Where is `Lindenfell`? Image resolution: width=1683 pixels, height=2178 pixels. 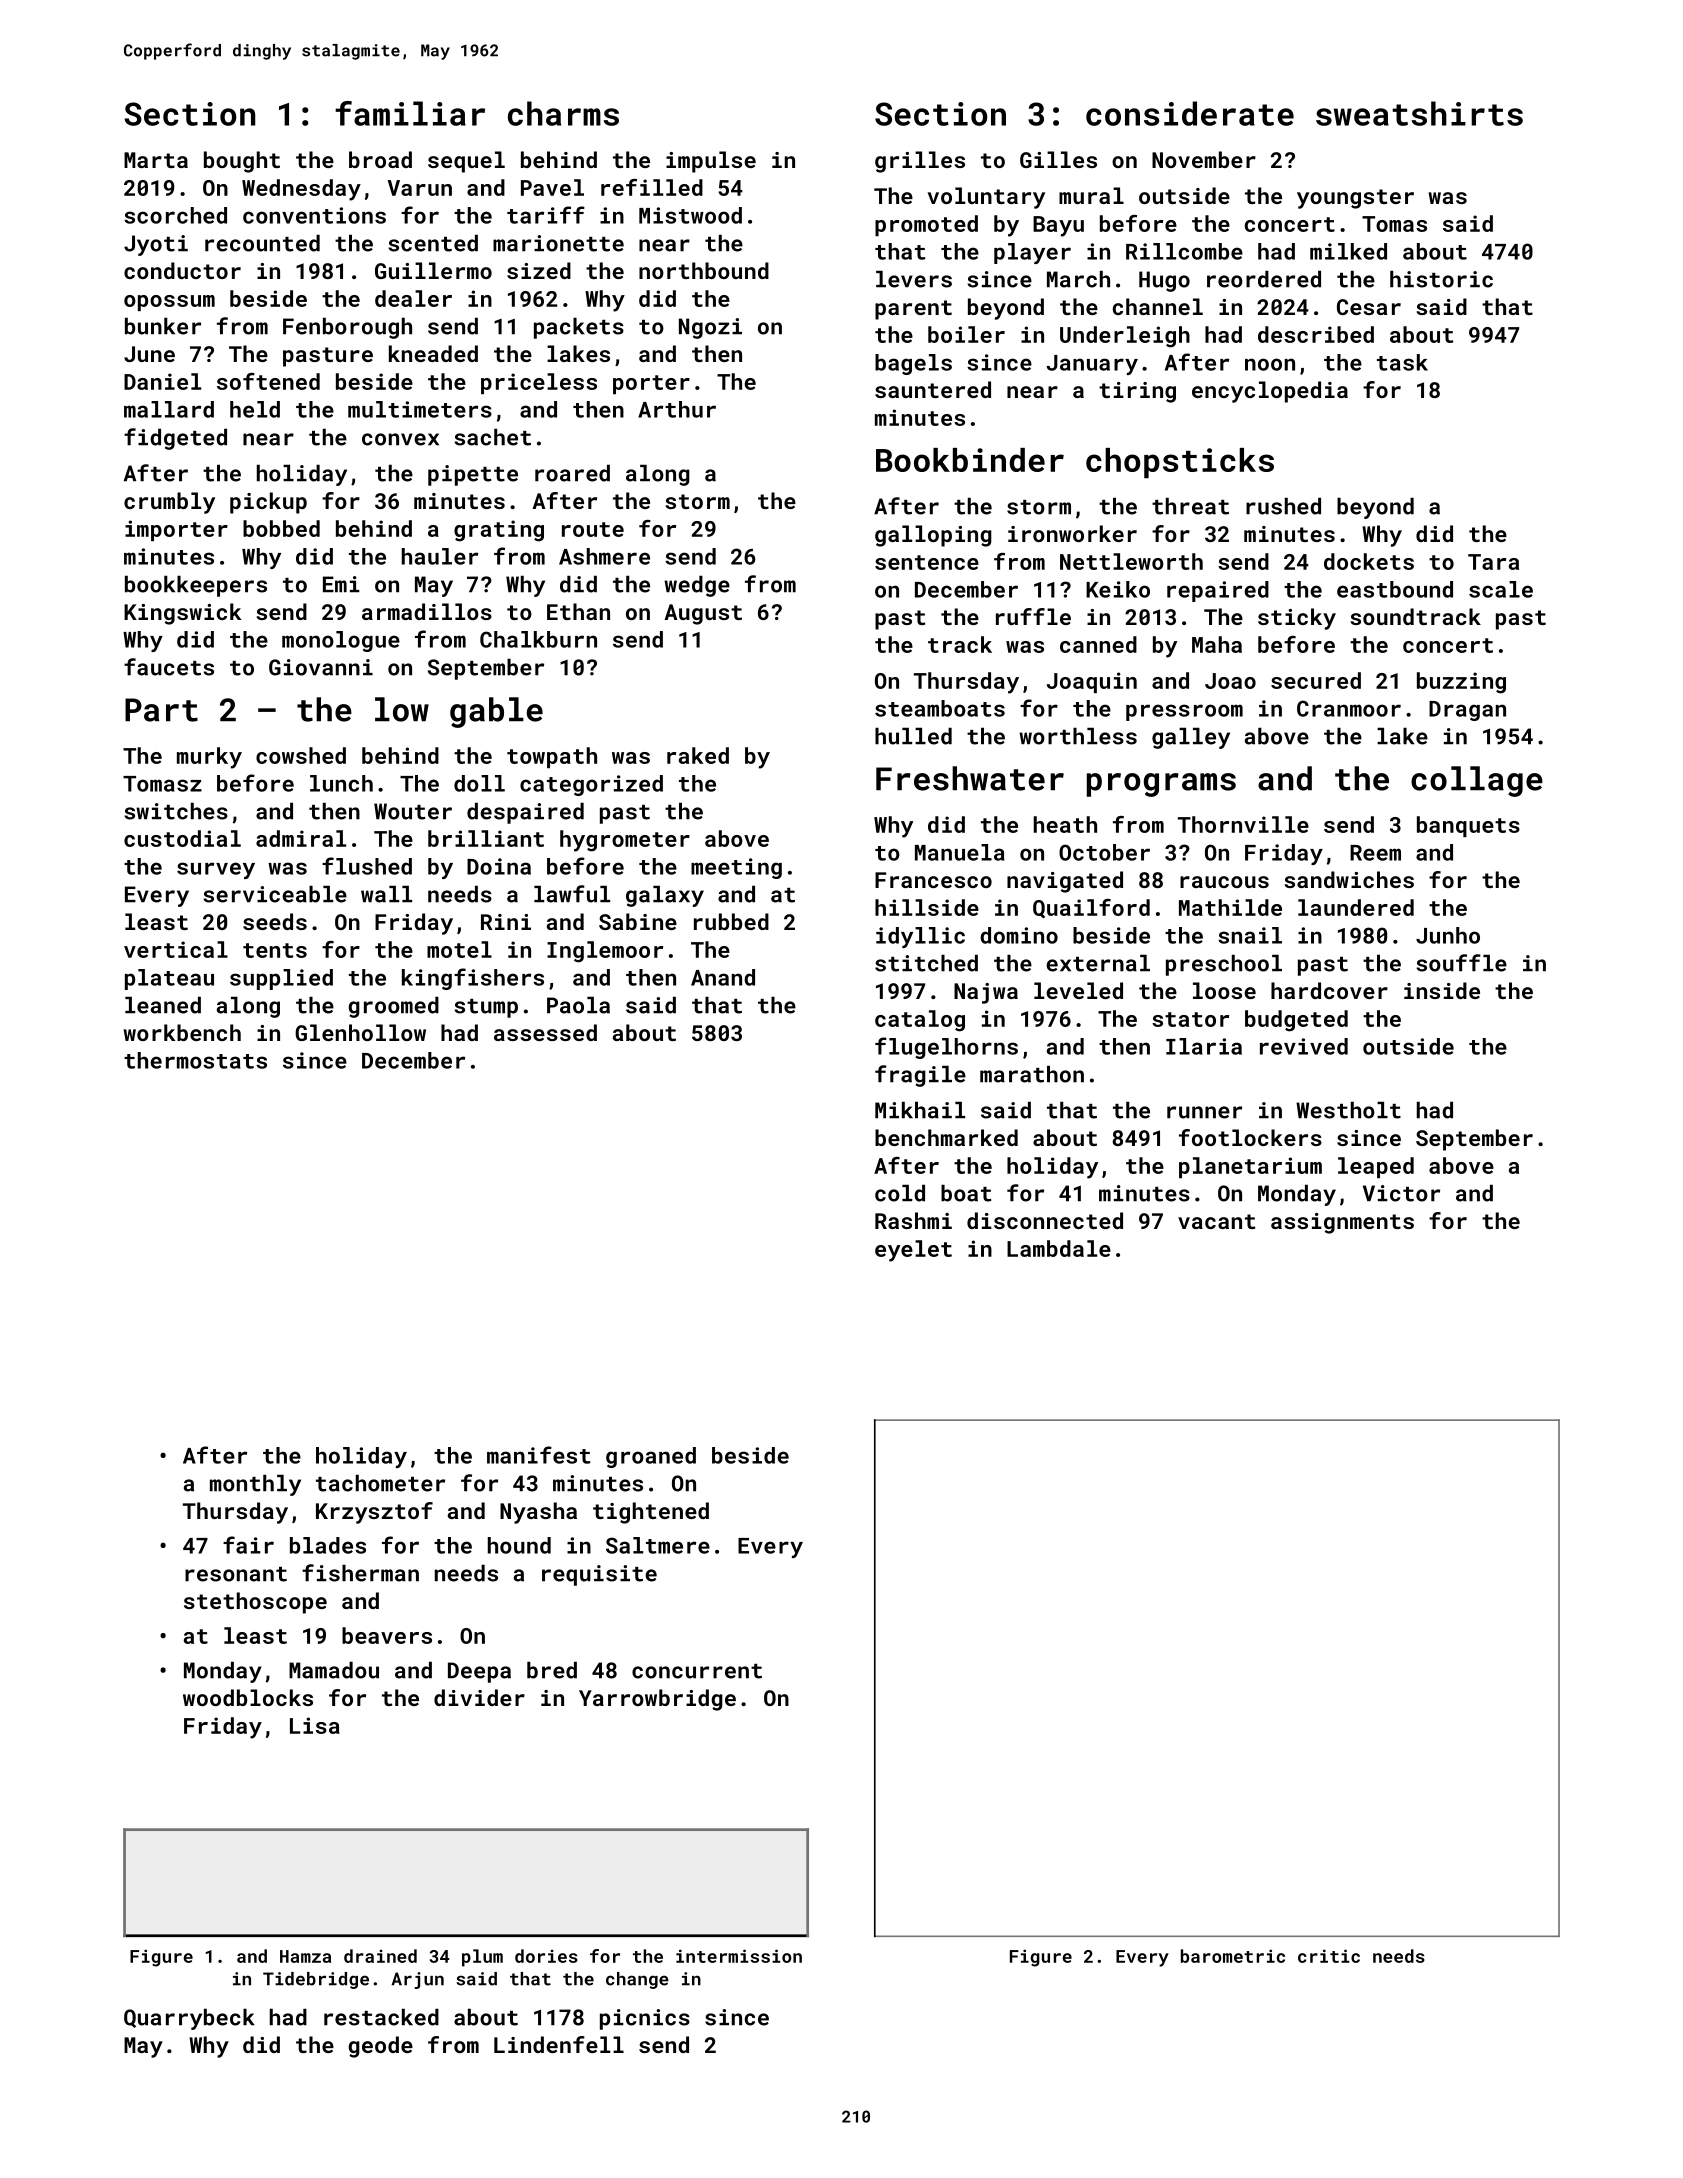
Lindenfell is located at coordinates (559, 2044).
